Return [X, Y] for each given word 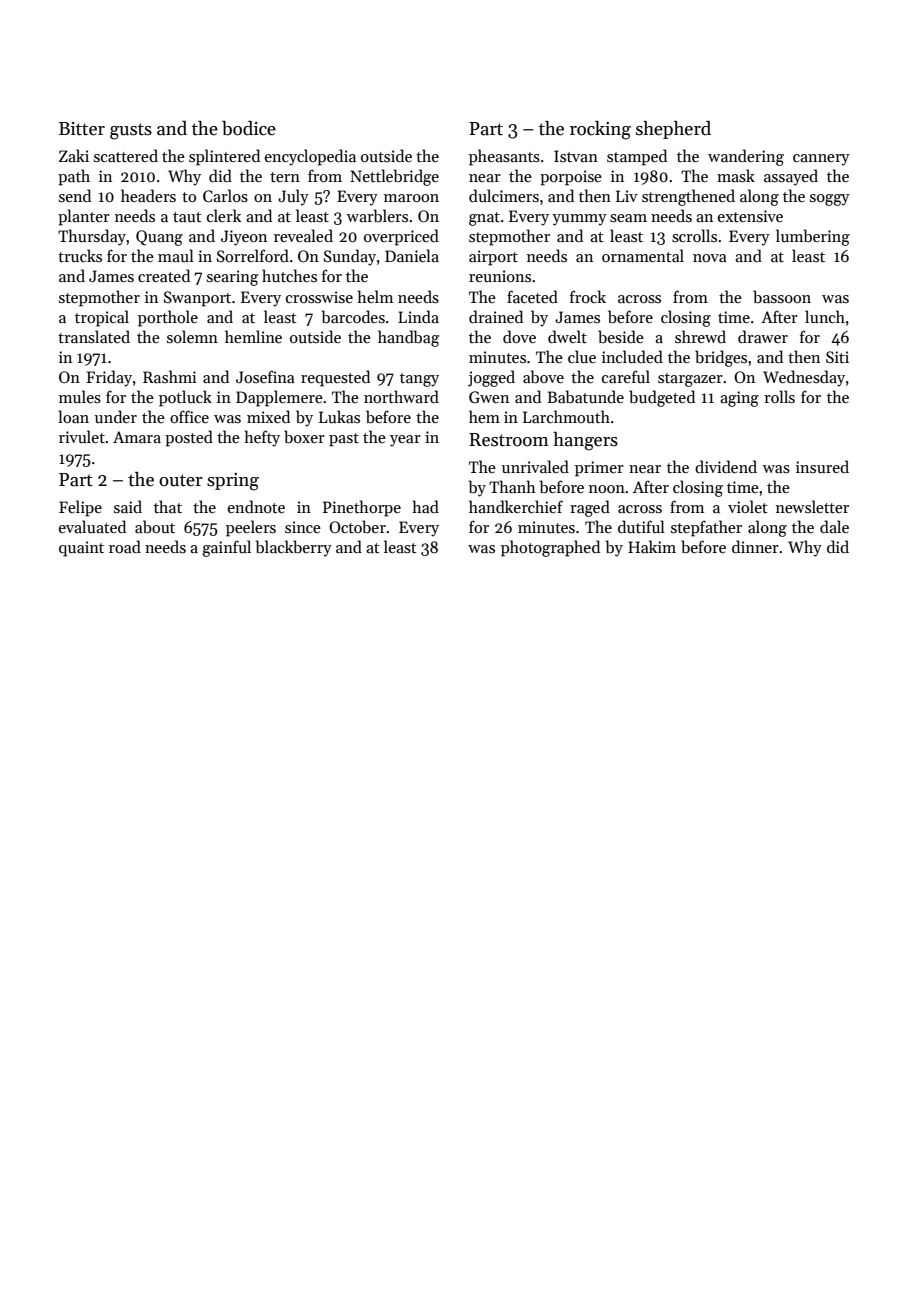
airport [493, 258]
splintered [224, 157]
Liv [627, 196]
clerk [224, 215]
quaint [81, 549]
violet [747, 506]
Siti [837, 357]
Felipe [80, 508]
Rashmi [170, 376]
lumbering [813, 237]
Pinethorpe [362, 508]
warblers [377, 216]
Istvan [576, 156]
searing [232, 278]
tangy [419, 380]
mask [736, 176]
